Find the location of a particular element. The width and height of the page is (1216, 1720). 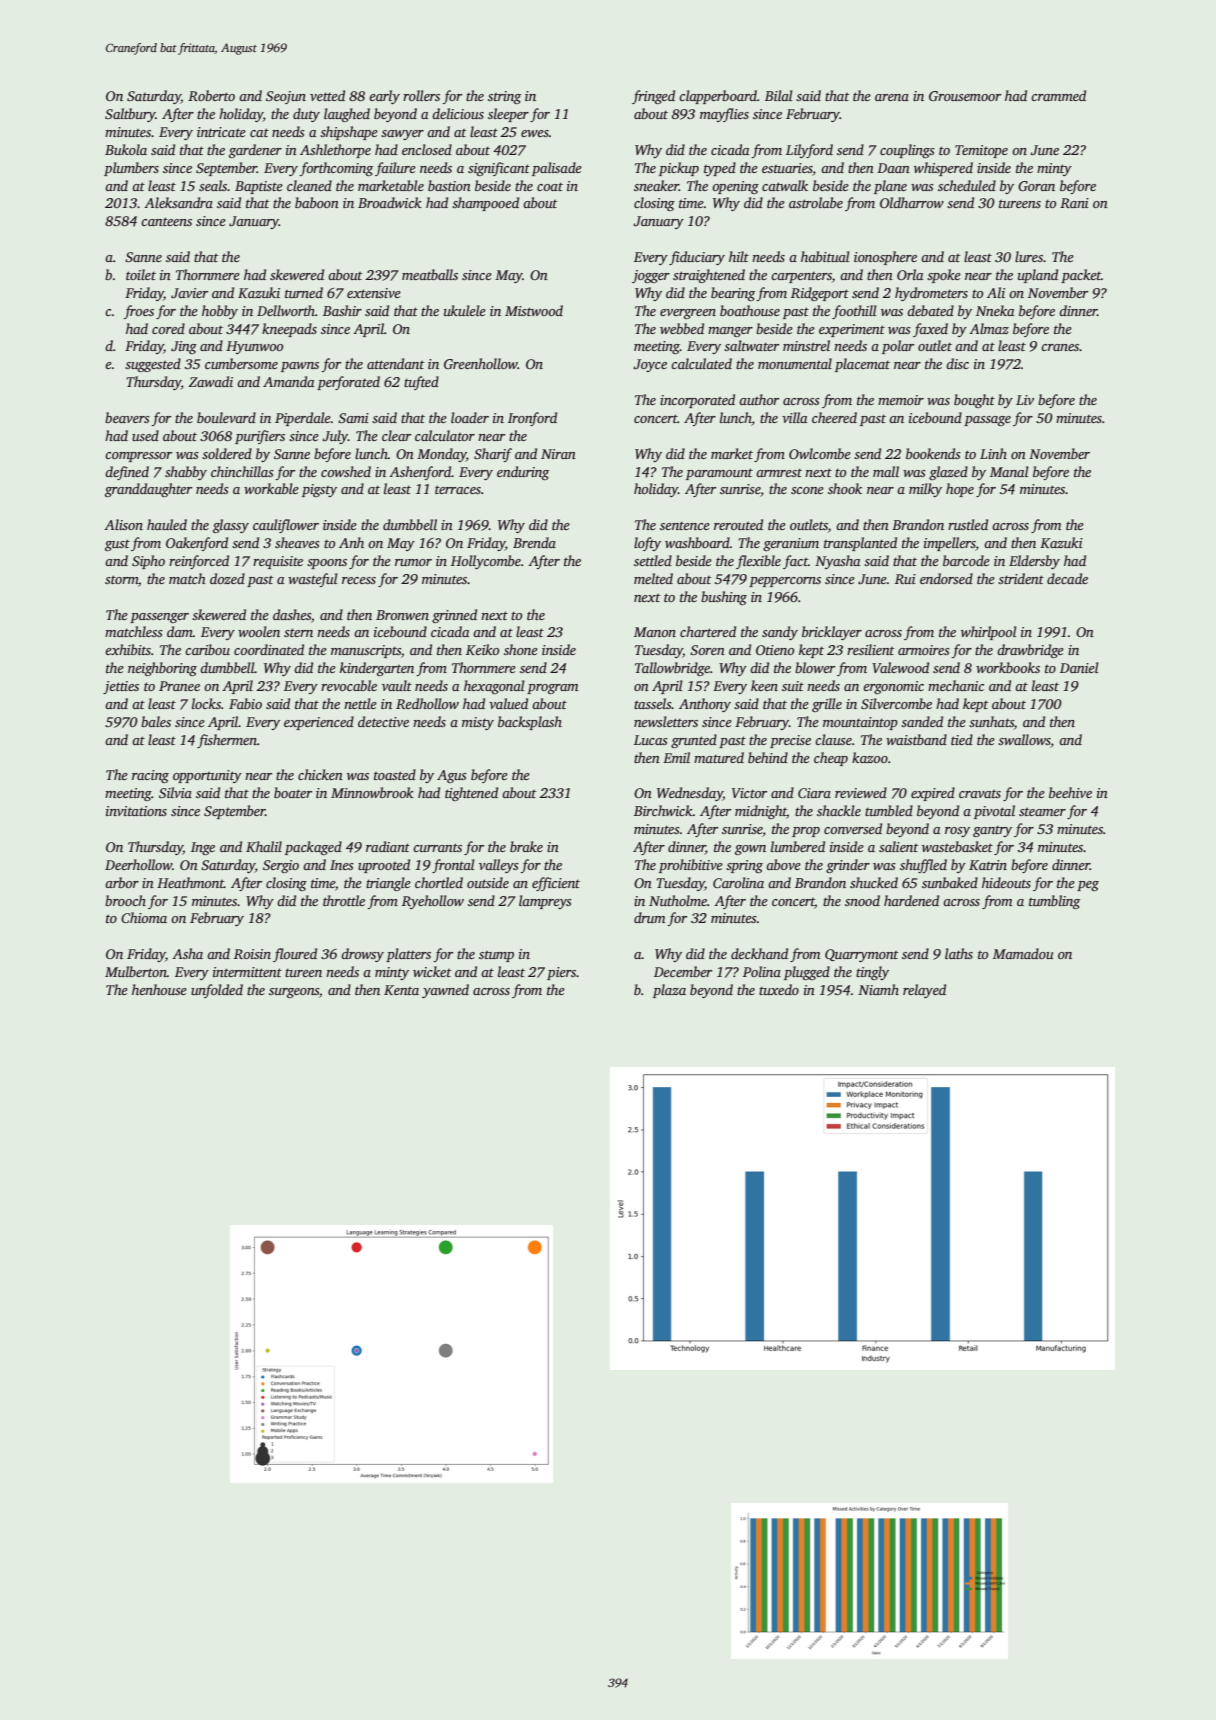

beavers is located at coordinates (127, 417).
